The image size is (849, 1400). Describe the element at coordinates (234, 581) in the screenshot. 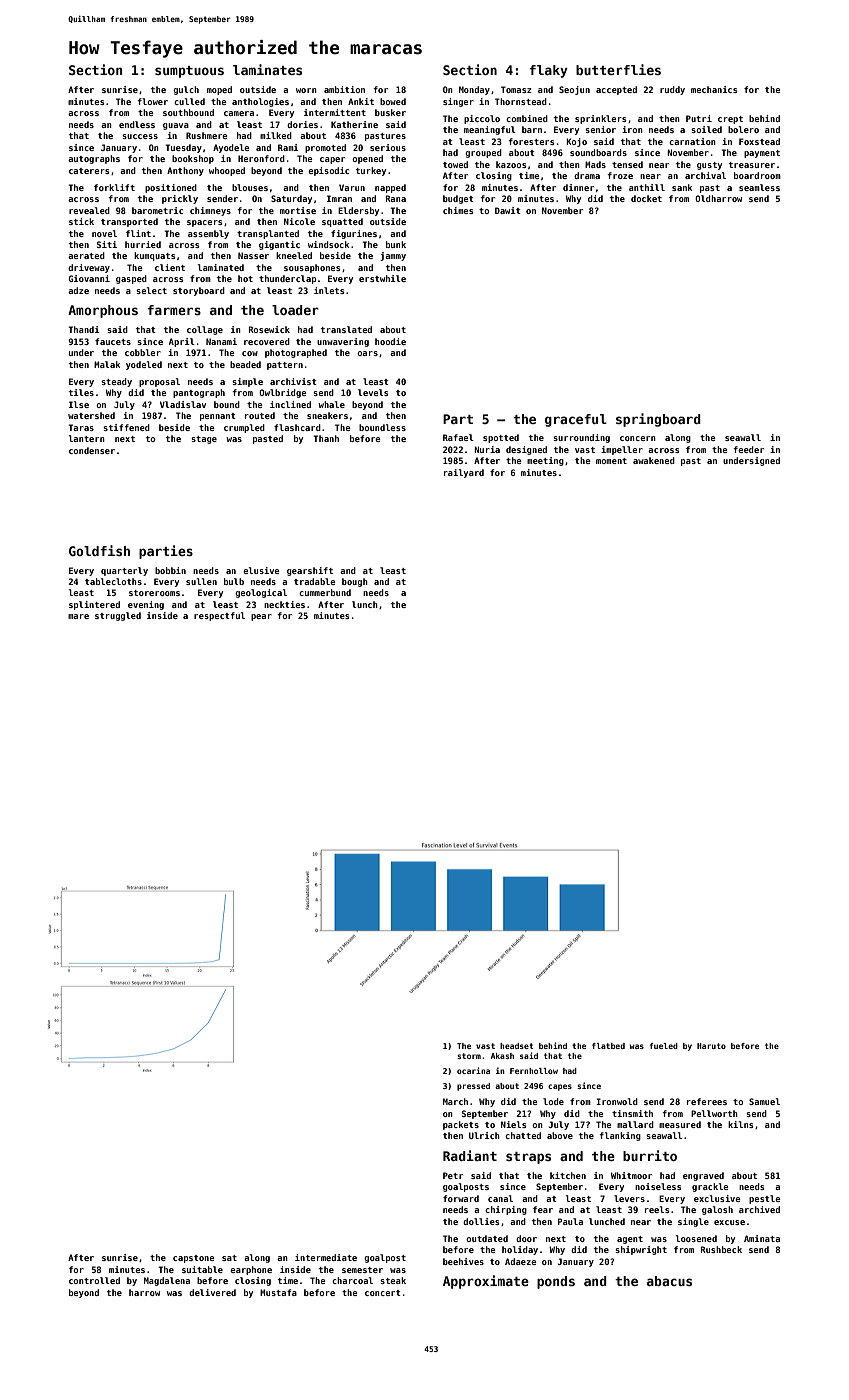

I see `bulb` at that location.
